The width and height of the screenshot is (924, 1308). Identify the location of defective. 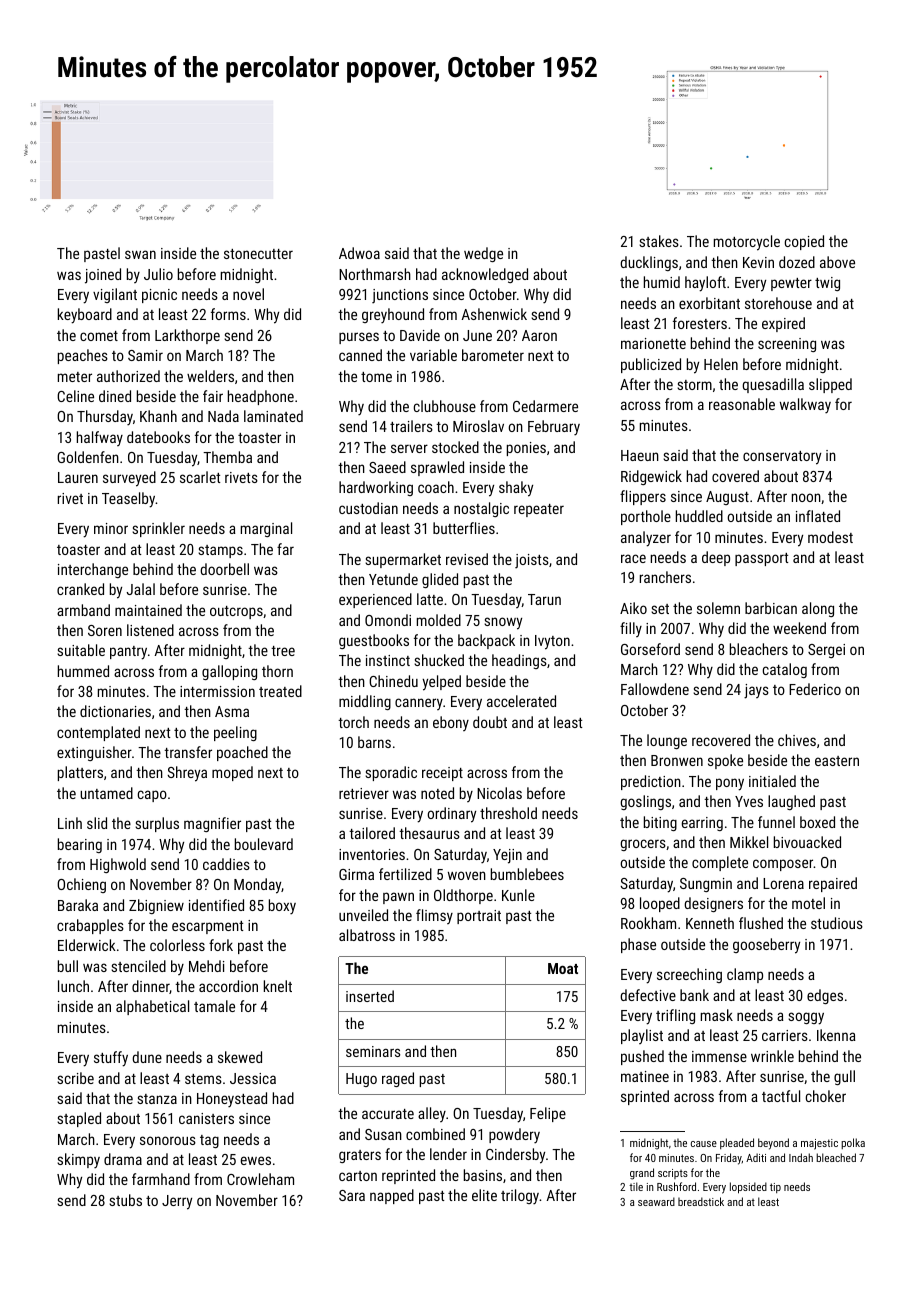
(648, 995).
